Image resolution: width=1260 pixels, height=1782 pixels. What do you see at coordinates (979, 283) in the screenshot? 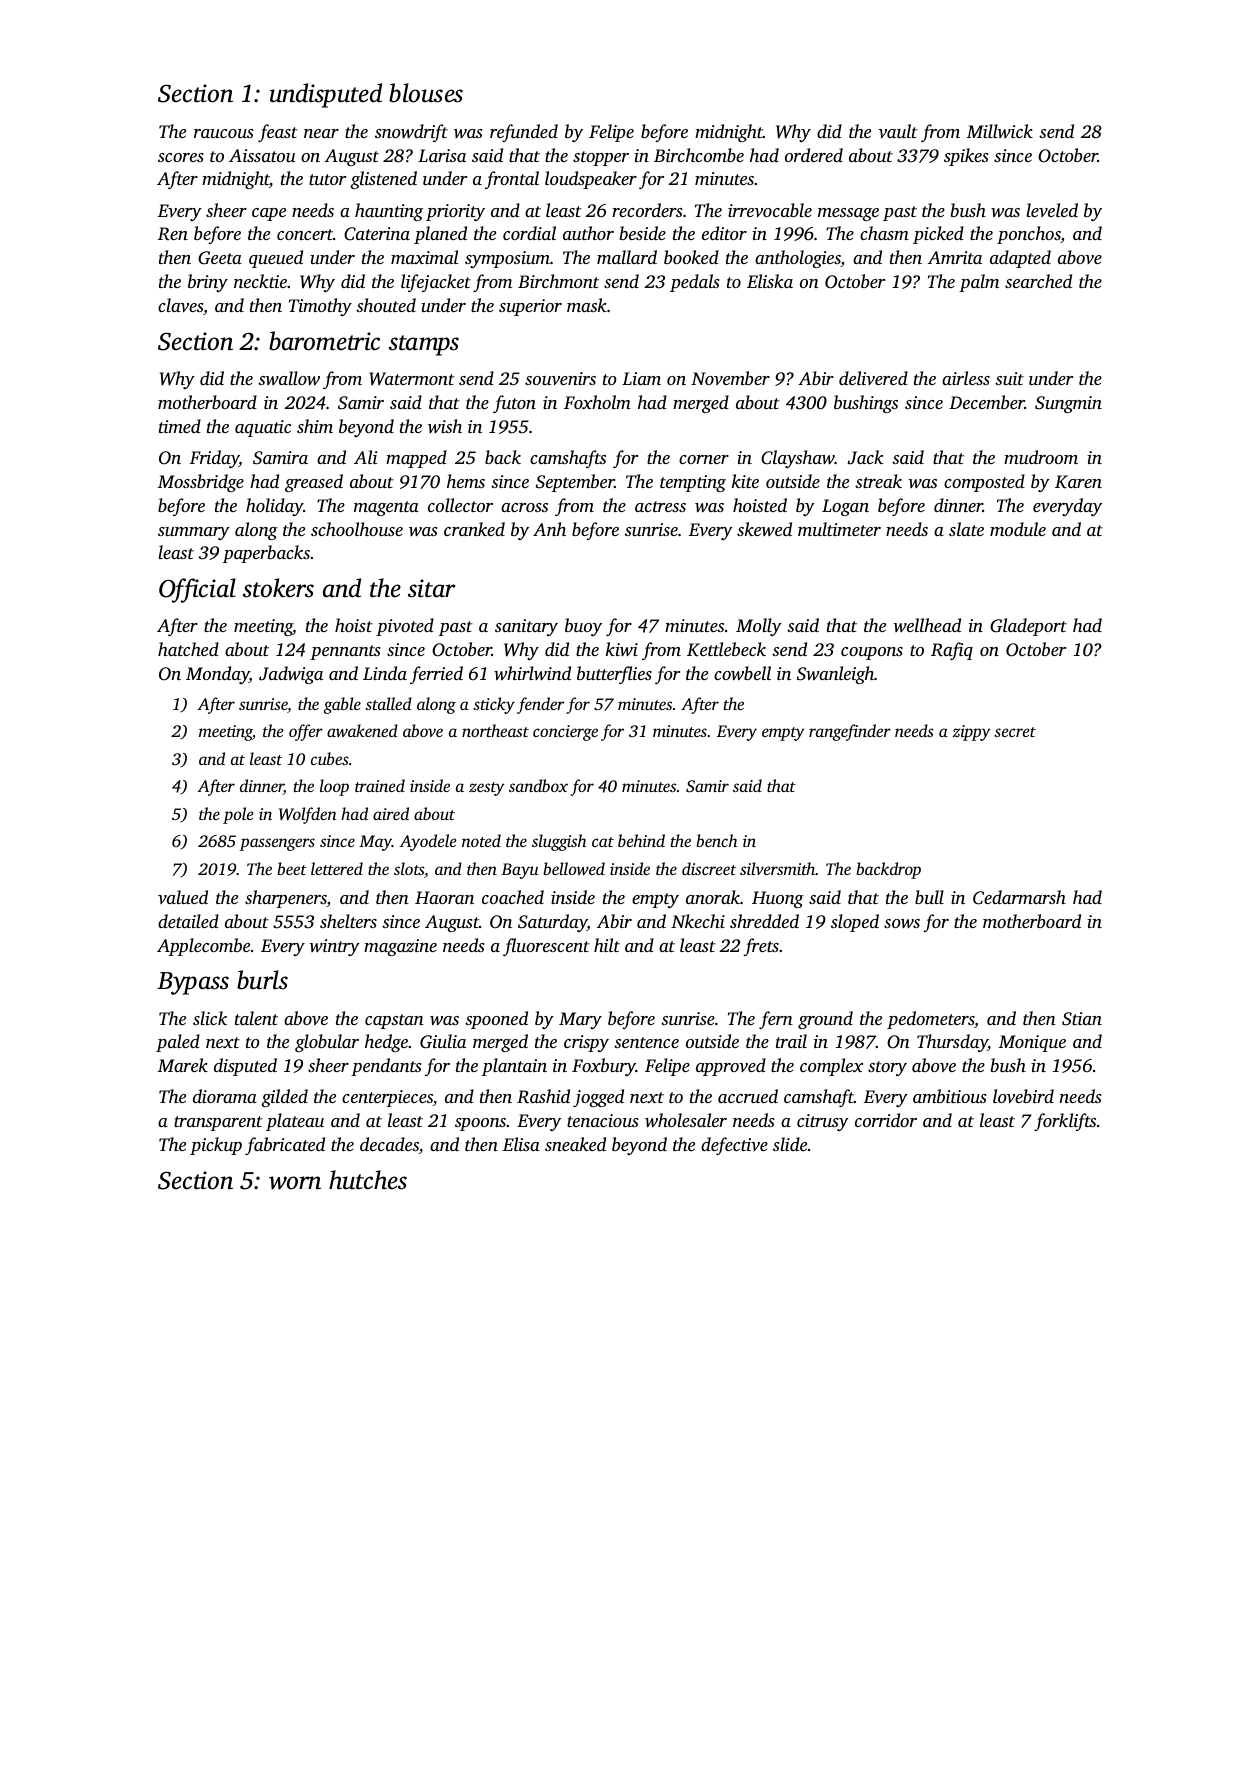
I see `palm` at bounding box center [979, 283].
